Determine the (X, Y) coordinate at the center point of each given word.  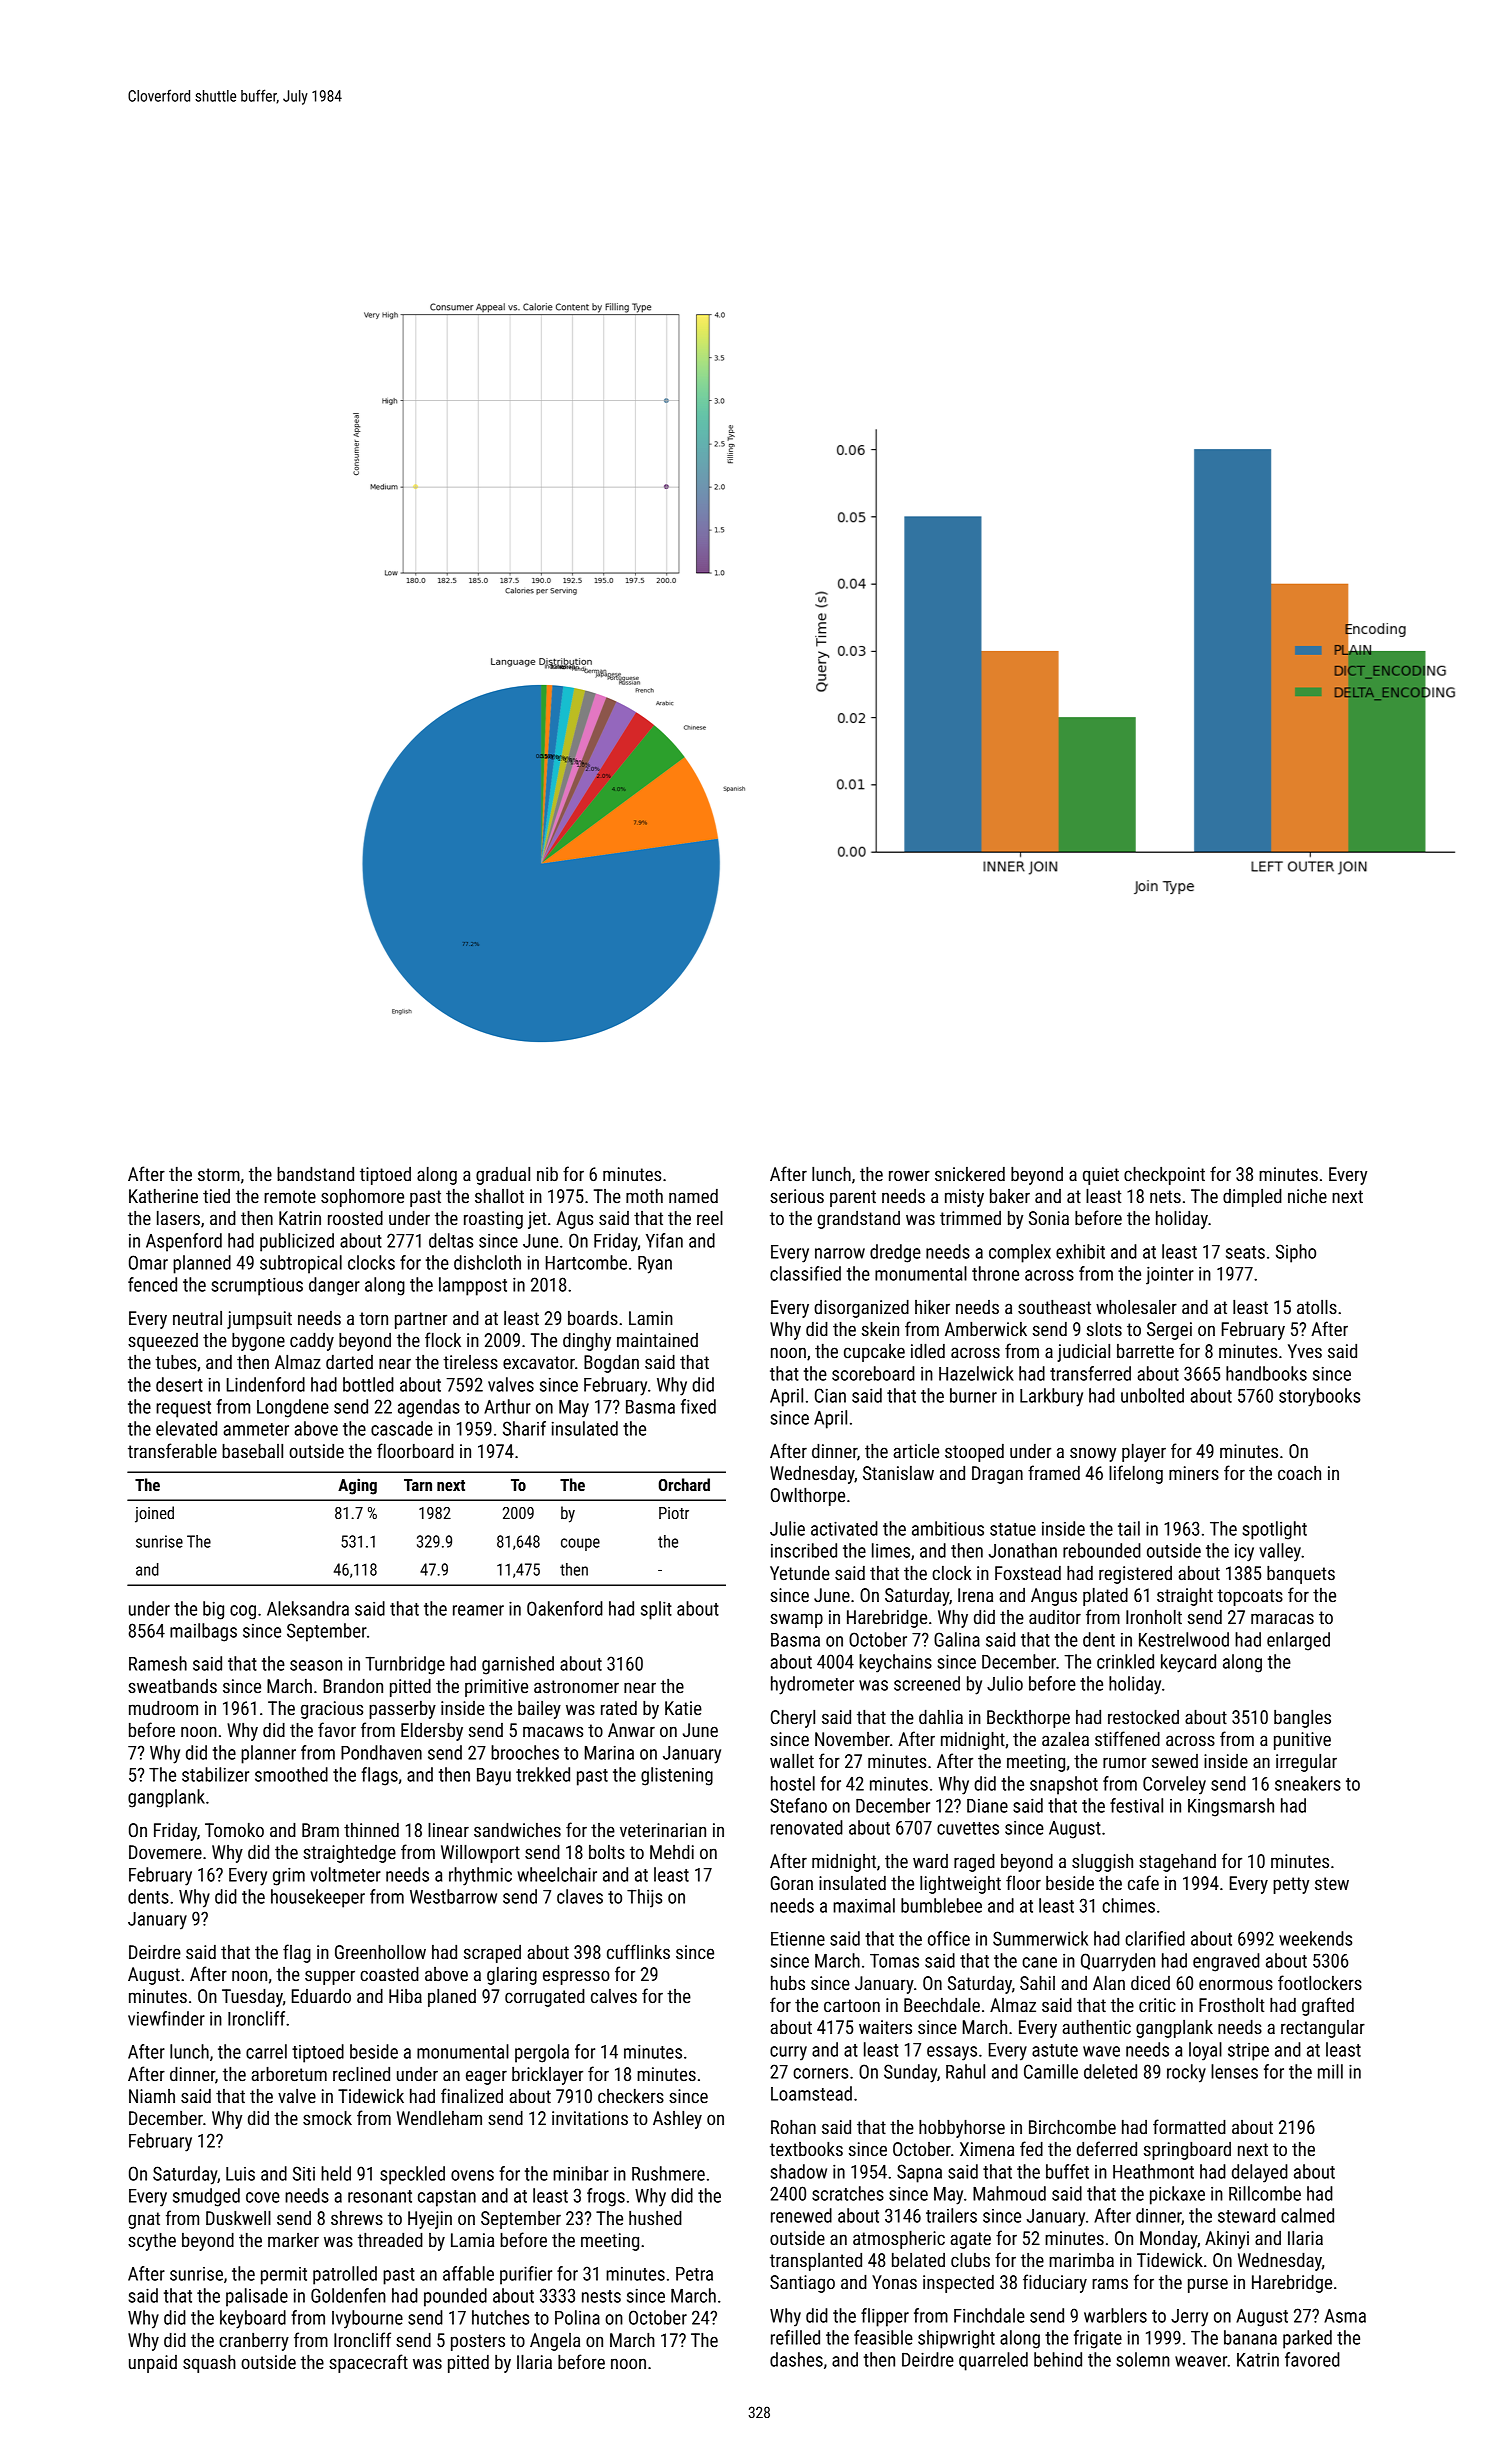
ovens (472, 2175)
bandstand (315, 1174)
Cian (830, 1395)
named (693, 1196)
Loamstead (811, 2093)
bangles (1302, 1719)
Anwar (631, 1730)
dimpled (1252, 1198)
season (316, 1665)
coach (1299, 1473)
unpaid (153, 2364)
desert (179, 1384)
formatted (1189, 2126)
